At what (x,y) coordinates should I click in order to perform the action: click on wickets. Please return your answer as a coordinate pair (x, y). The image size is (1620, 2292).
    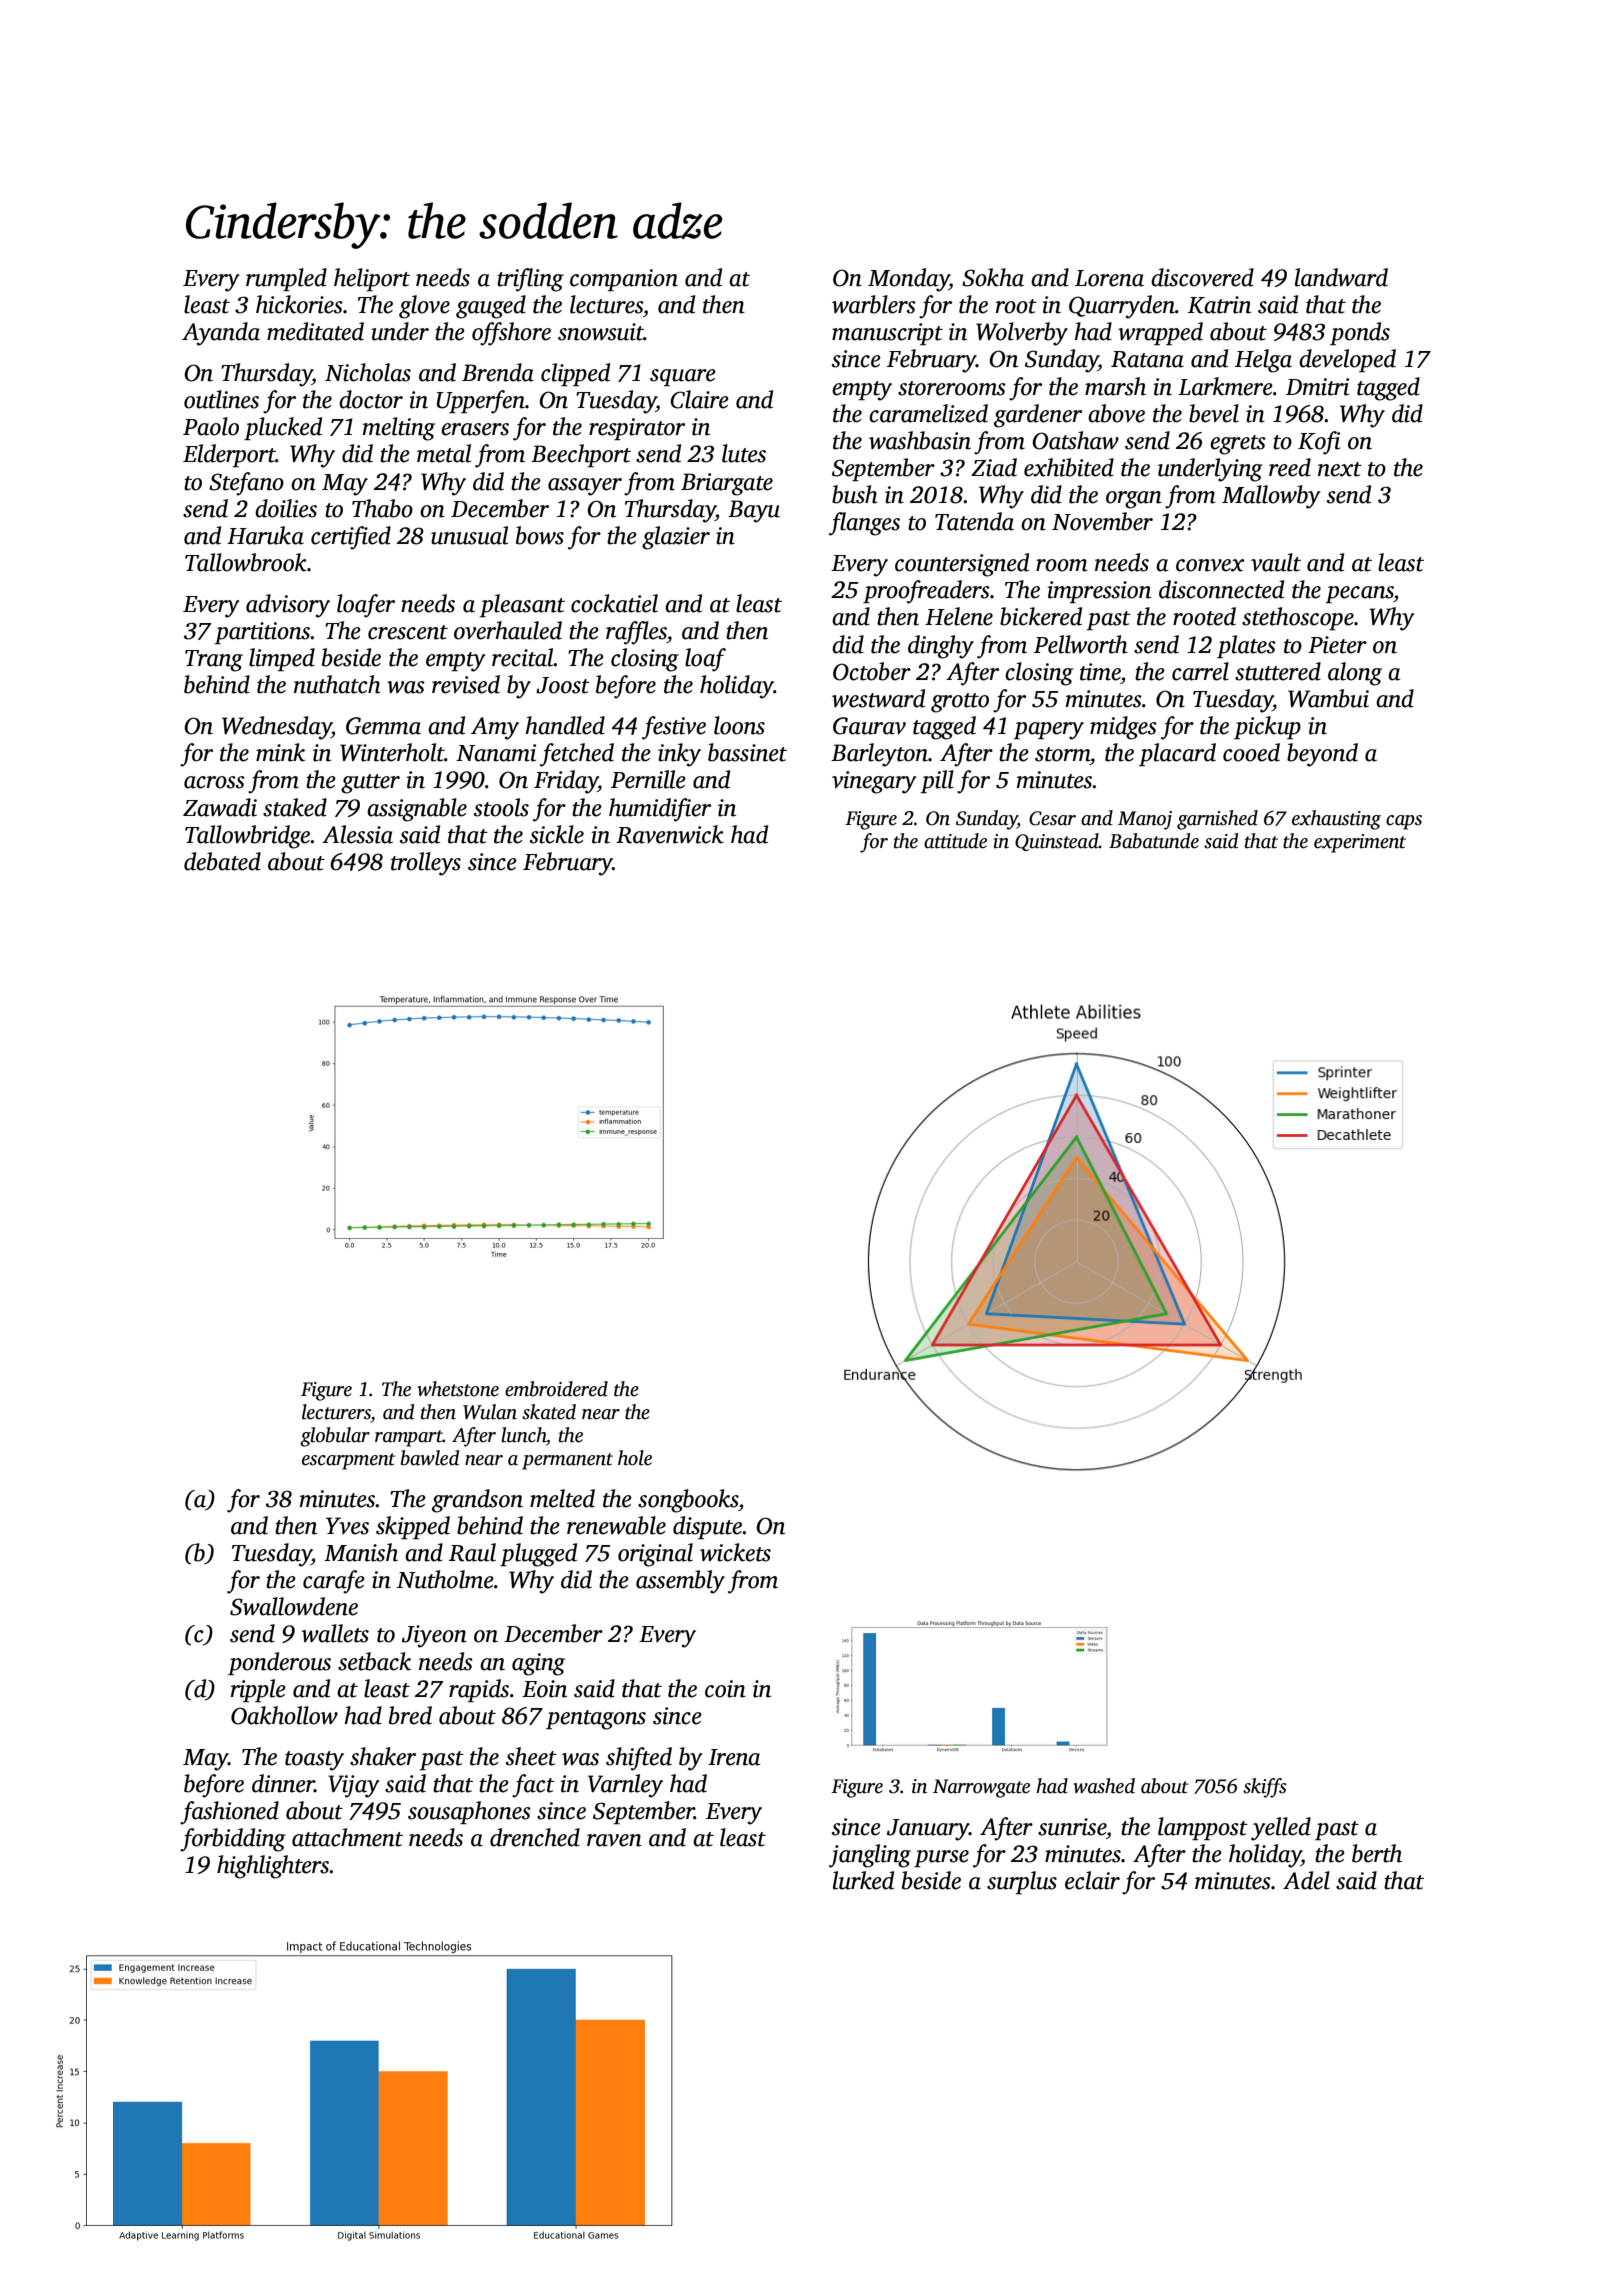
    Looking at the image, I should click on (735, 1552).
